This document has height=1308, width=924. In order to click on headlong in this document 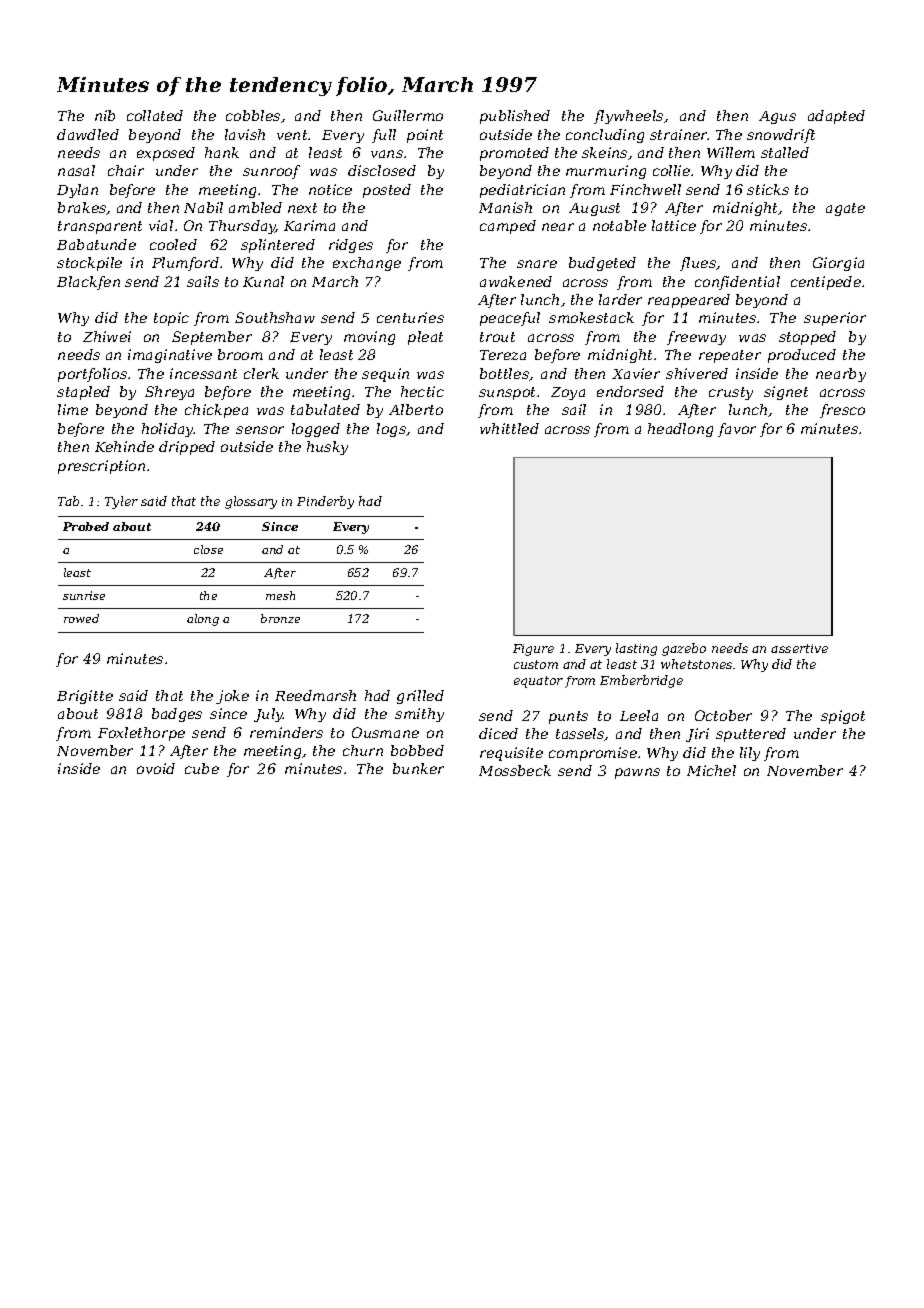, I will do `click(680, 430)`.
